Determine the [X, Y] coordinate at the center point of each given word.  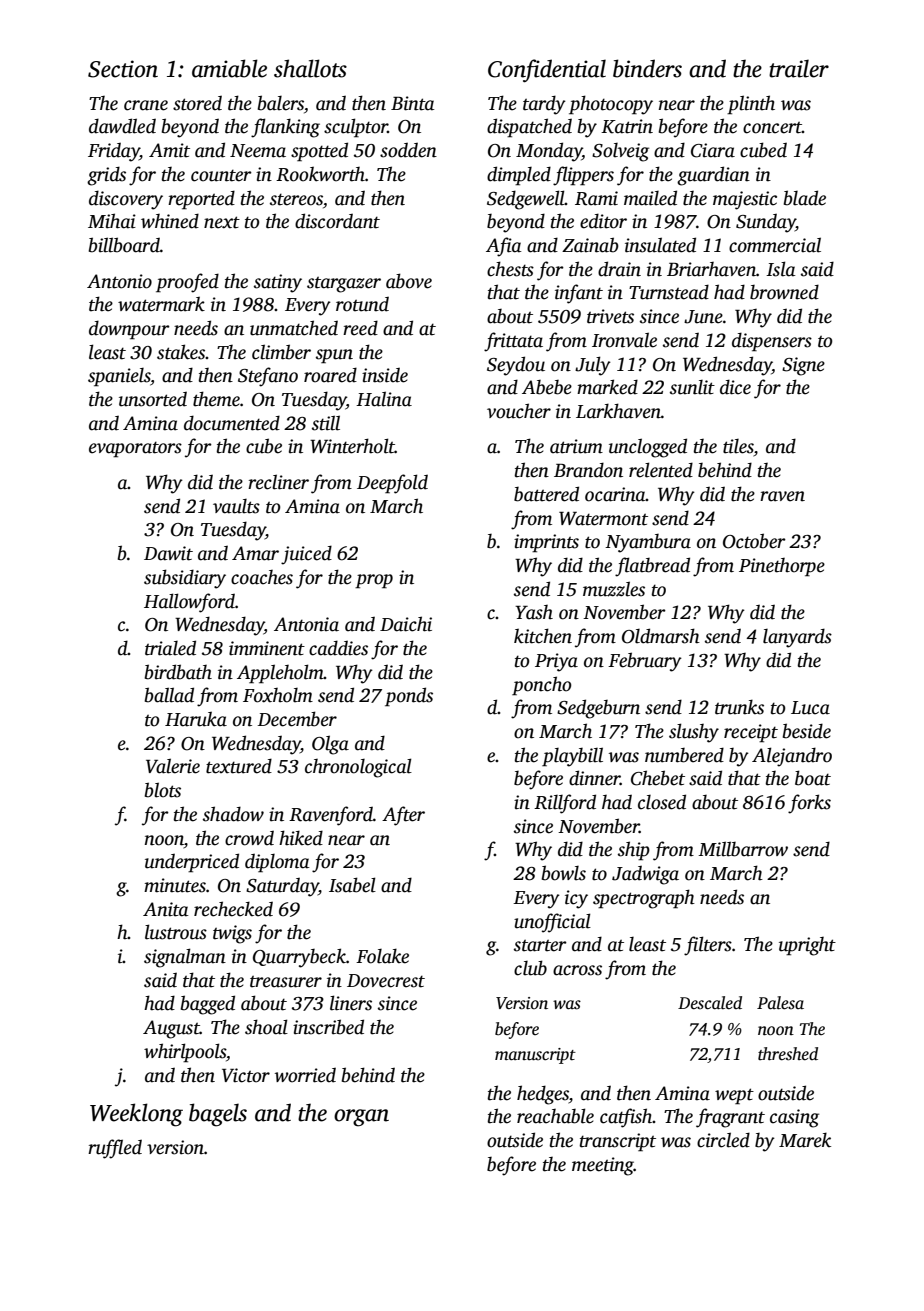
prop [374, 581]
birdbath [178, 672]
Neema [258, 151]
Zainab [590, 245]
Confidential [547, 71]
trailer [799, 68]
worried [305, 1075]
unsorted [153, 399]
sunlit [692, 387]
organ [361, 1118]
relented [661, 470]
